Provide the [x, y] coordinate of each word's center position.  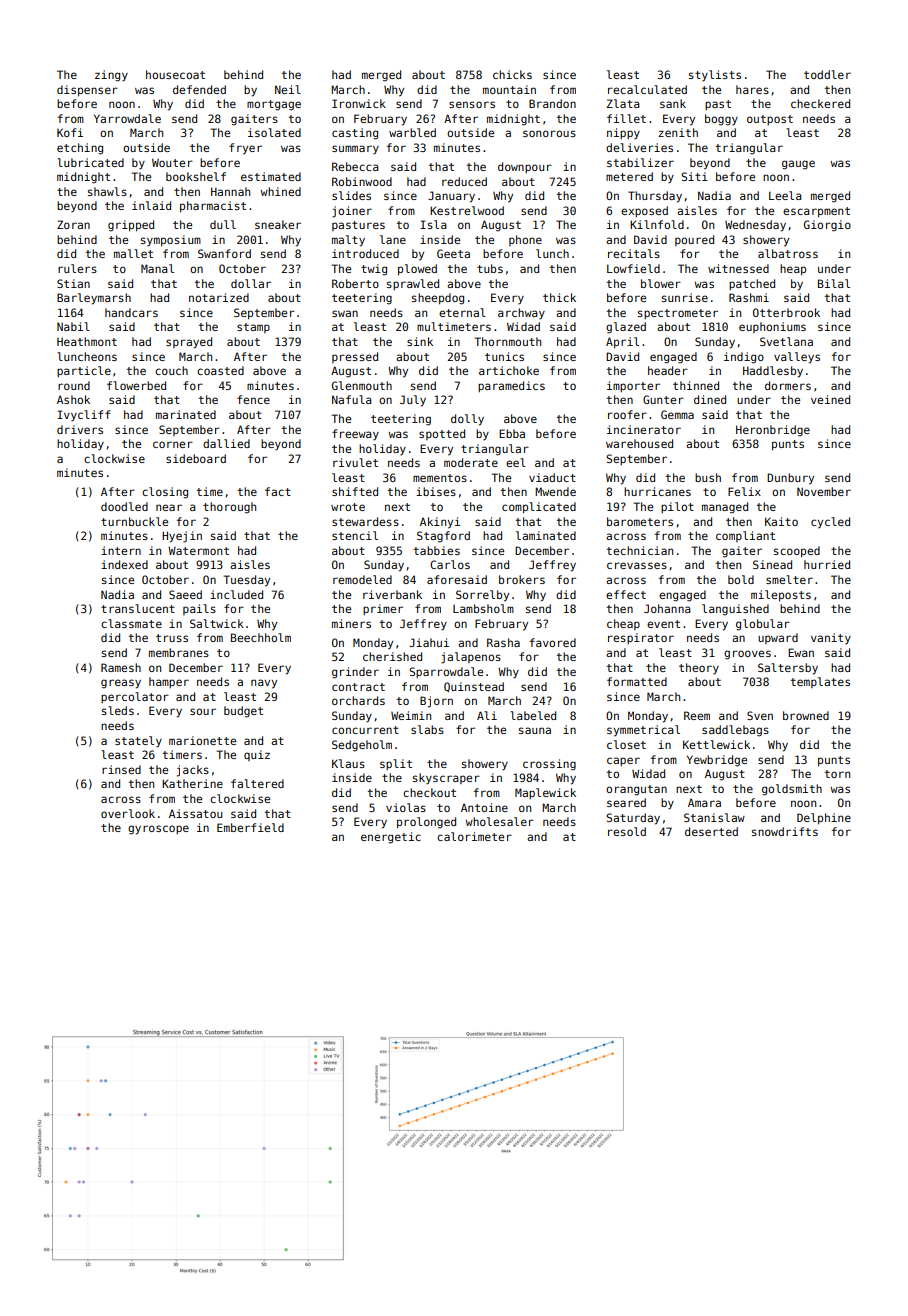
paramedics [511, 386]
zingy [111, 76]
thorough [229, 508]
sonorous [549, 133]
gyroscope [158, 830]
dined [710, 399]
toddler [827, 74]
